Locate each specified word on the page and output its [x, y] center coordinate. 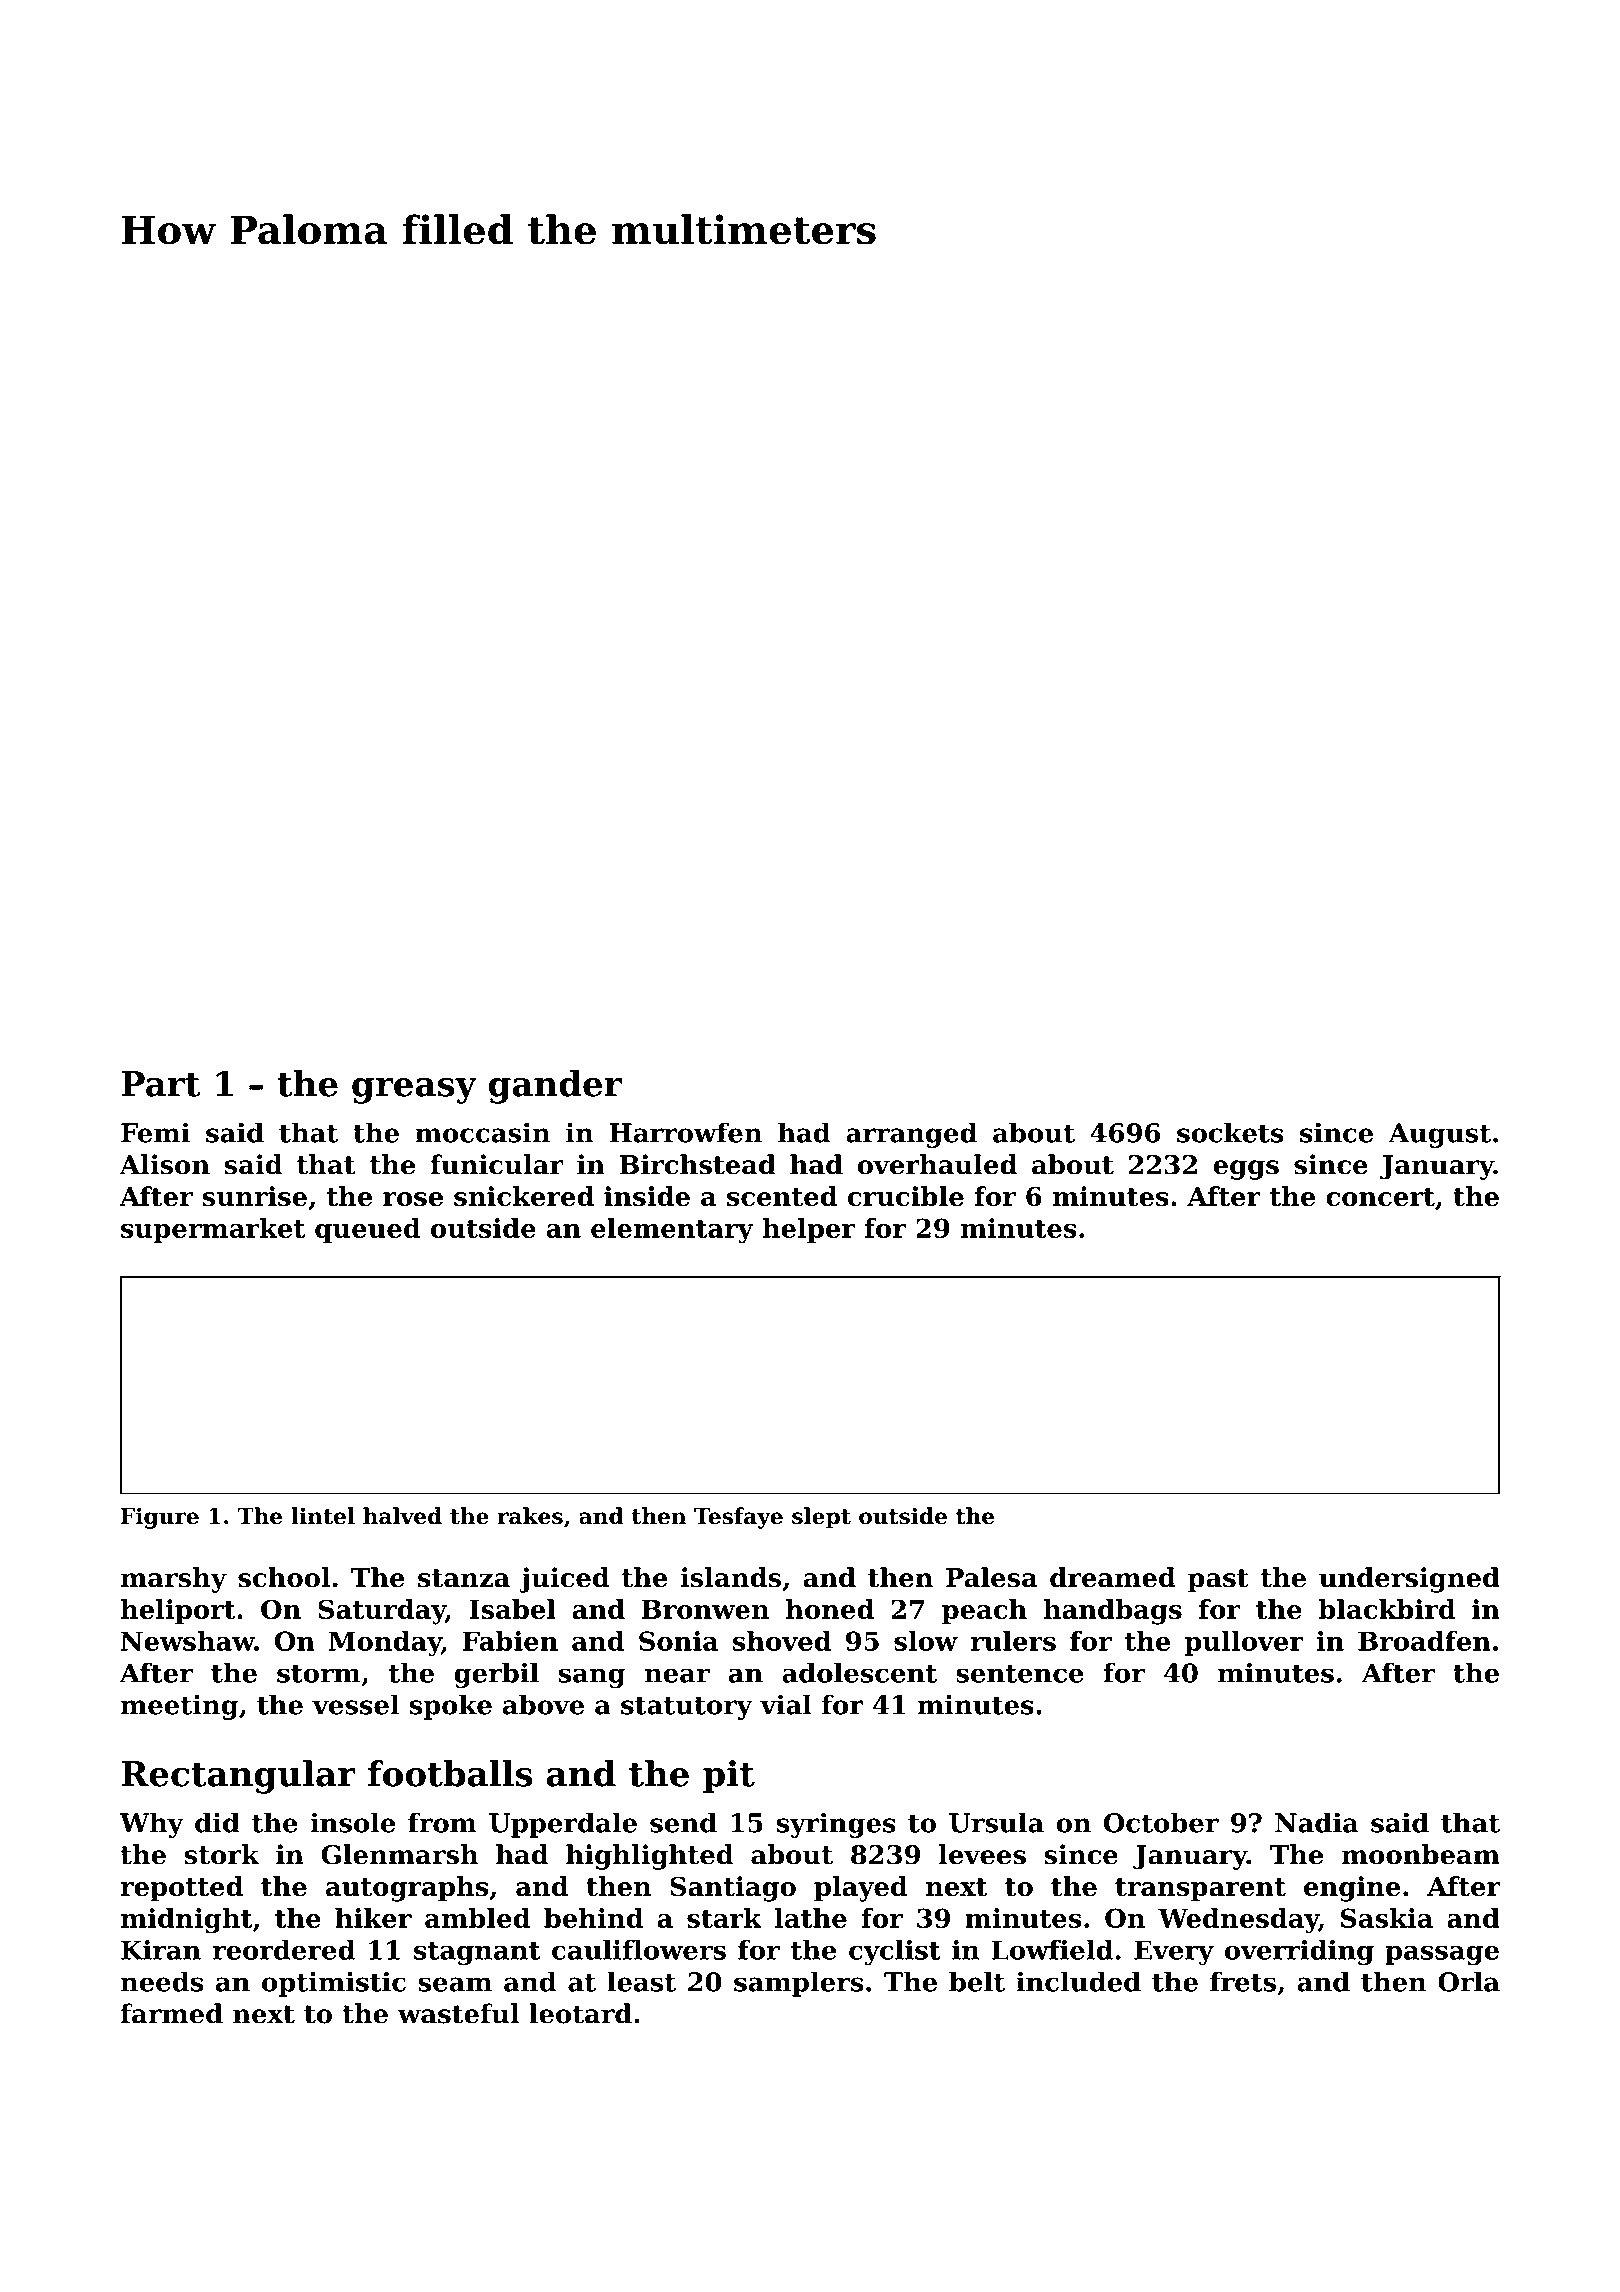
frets [1243, 1981]
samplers [798, 1984]
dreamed [1113, 1577]
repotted [181, 1889]
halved [402, 1516]
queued [368, 1230]
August [1439, 1135]
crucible [906, 1196]
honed [830, 1609]
